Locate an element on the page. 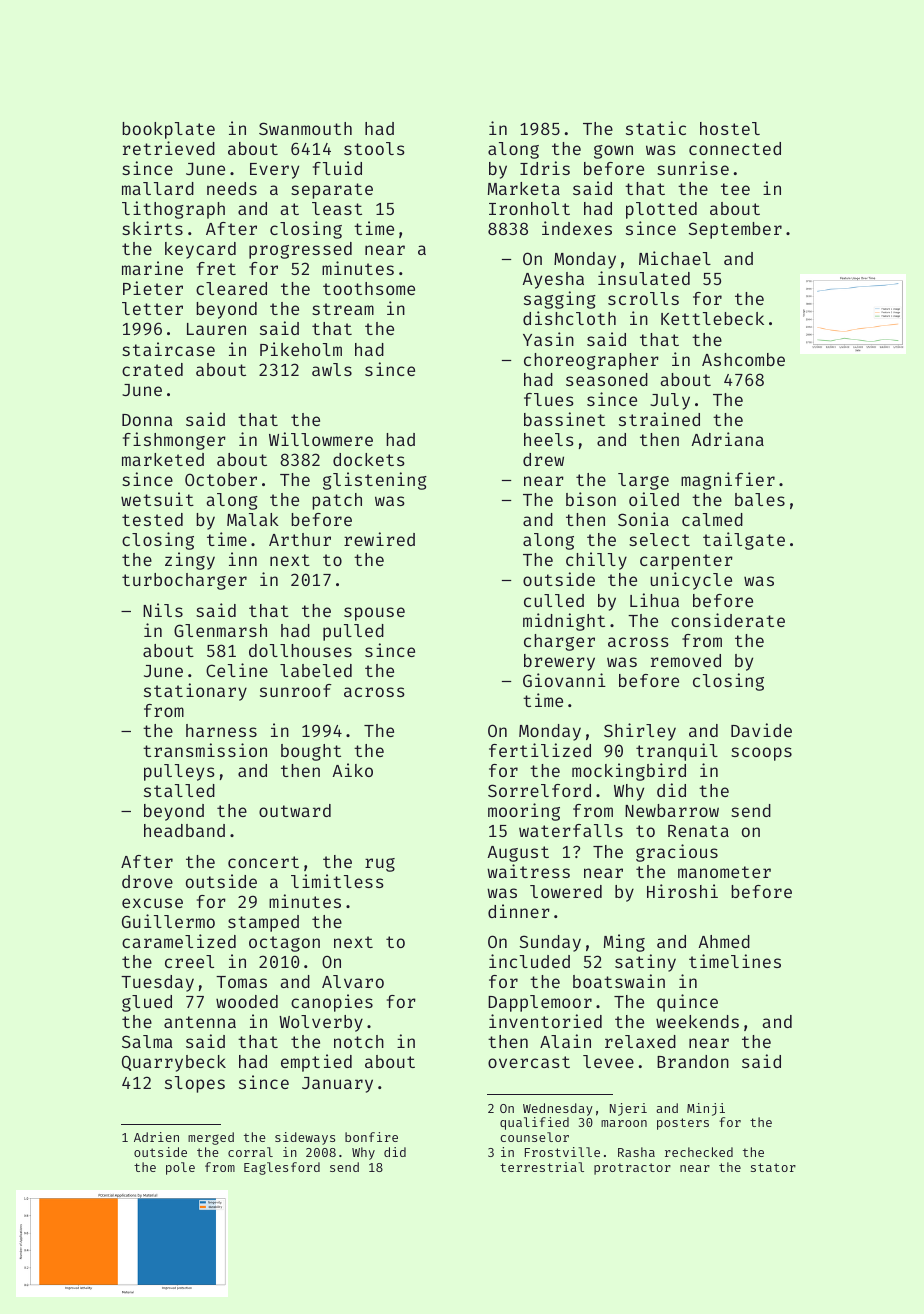  patch is located at coordinates (337, 501).
